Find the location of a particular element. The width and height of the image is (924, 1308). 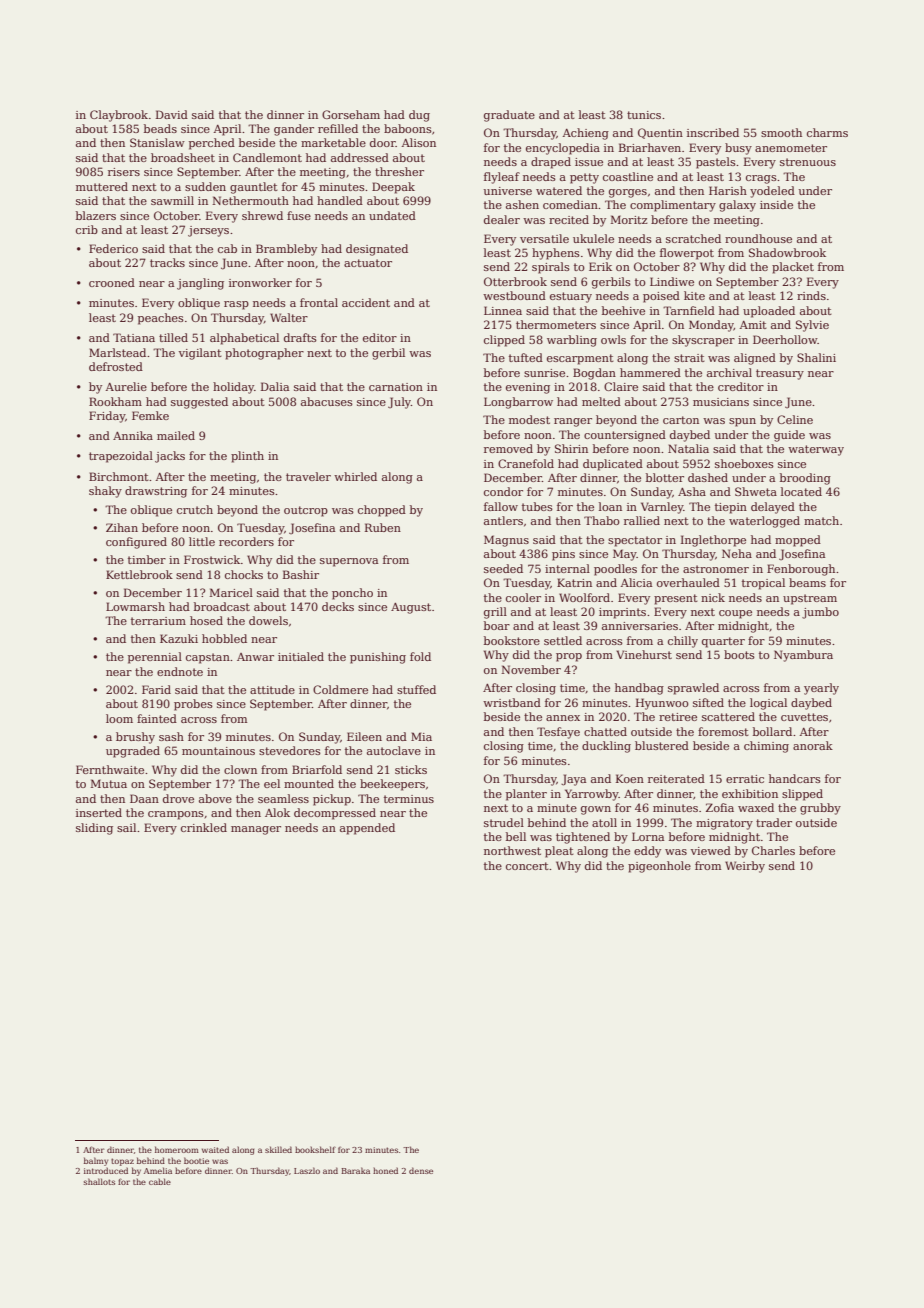

archival is located at coordinates (729, 372).
